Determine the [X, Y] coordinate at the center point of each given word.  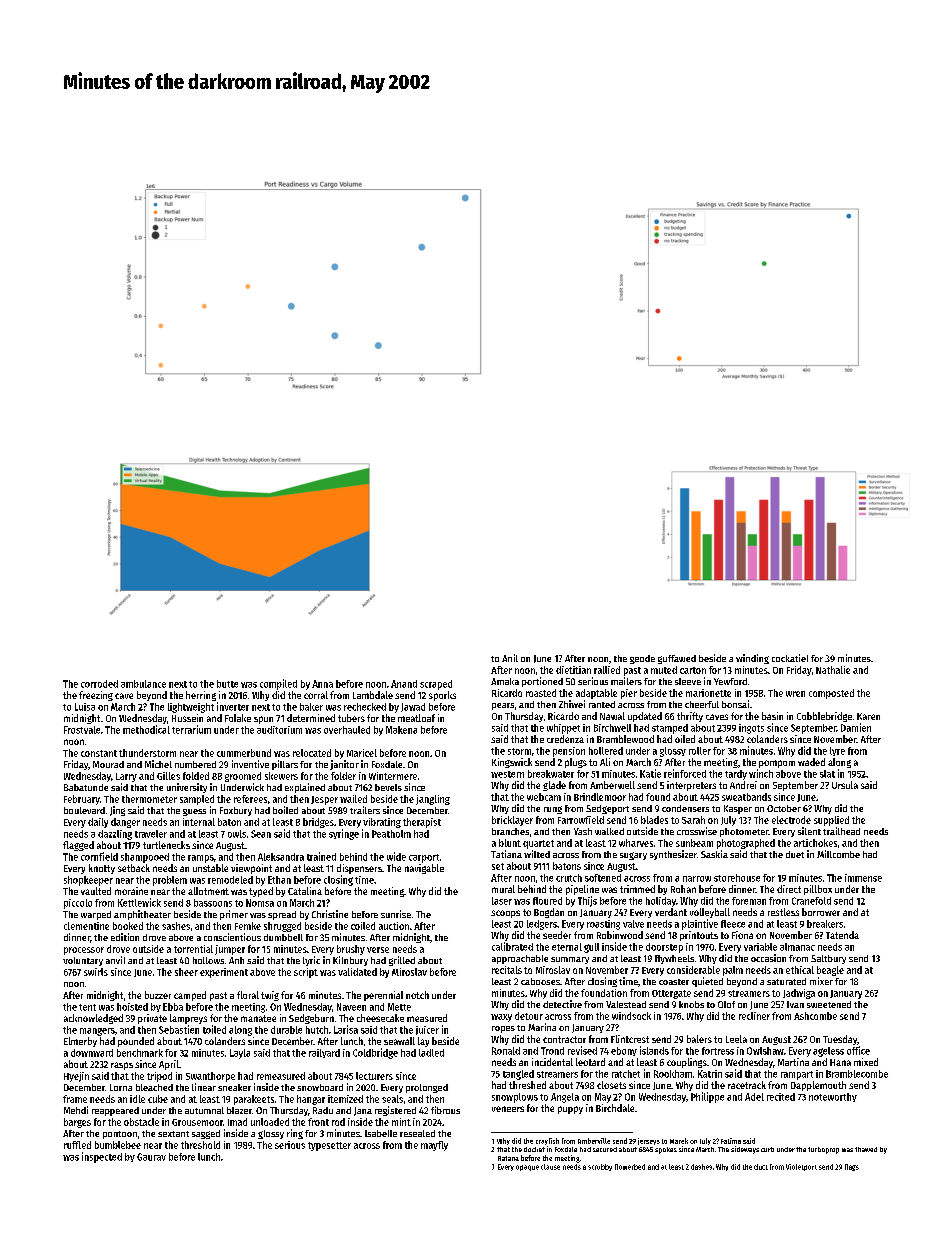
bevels [388, 787]
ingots [751, 729]
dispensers [359, 869]
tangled [518, 1075]
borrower [821, 912]
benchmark [140, 1053]
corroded [99, 684]
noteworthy [833, 1097]
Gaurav [151, 1157]
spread [282, 915]
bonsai [735, 704]
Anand [404, 684]
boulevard [84, 810]
